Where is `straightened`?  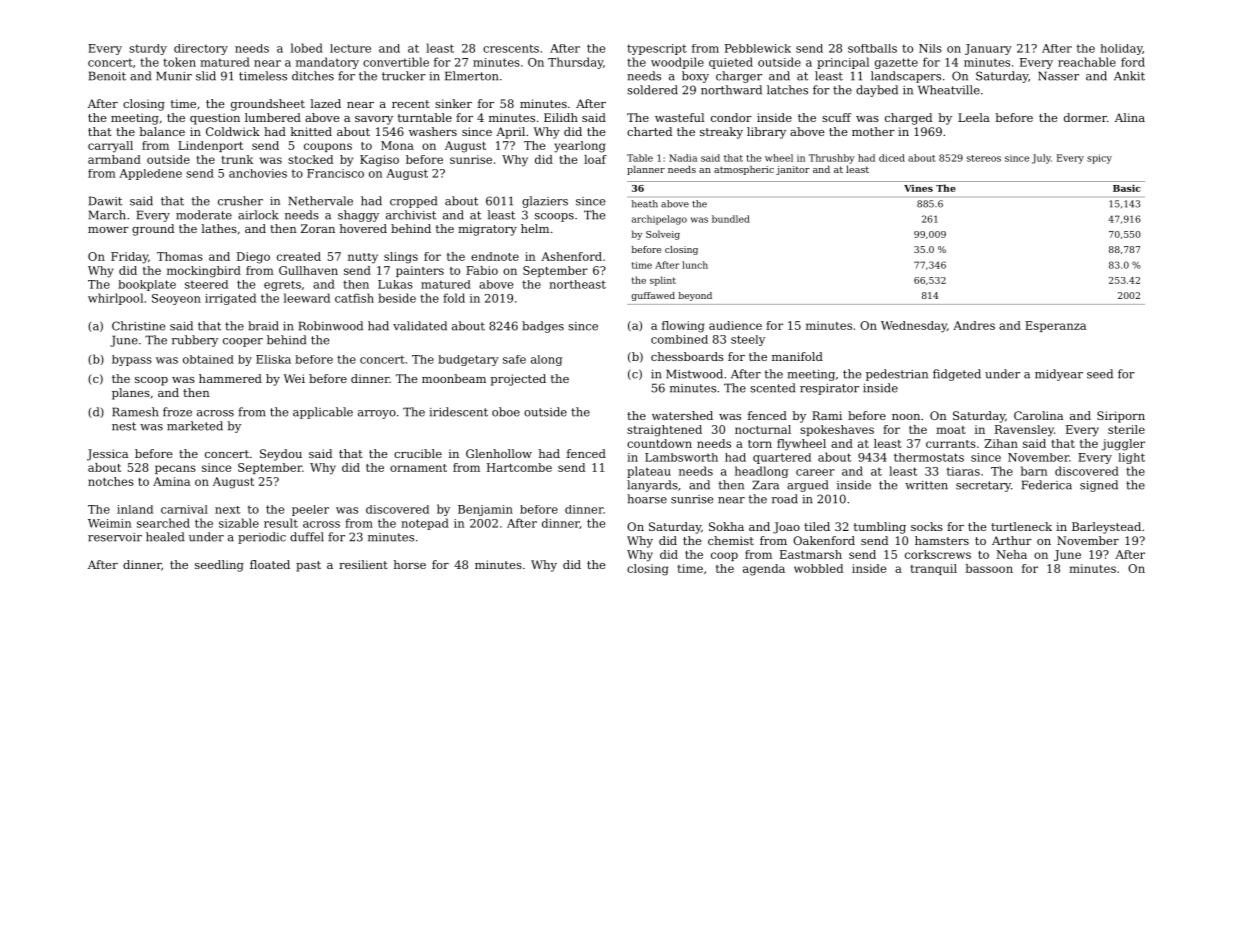 straightened is located at coordinates (664, 431).
